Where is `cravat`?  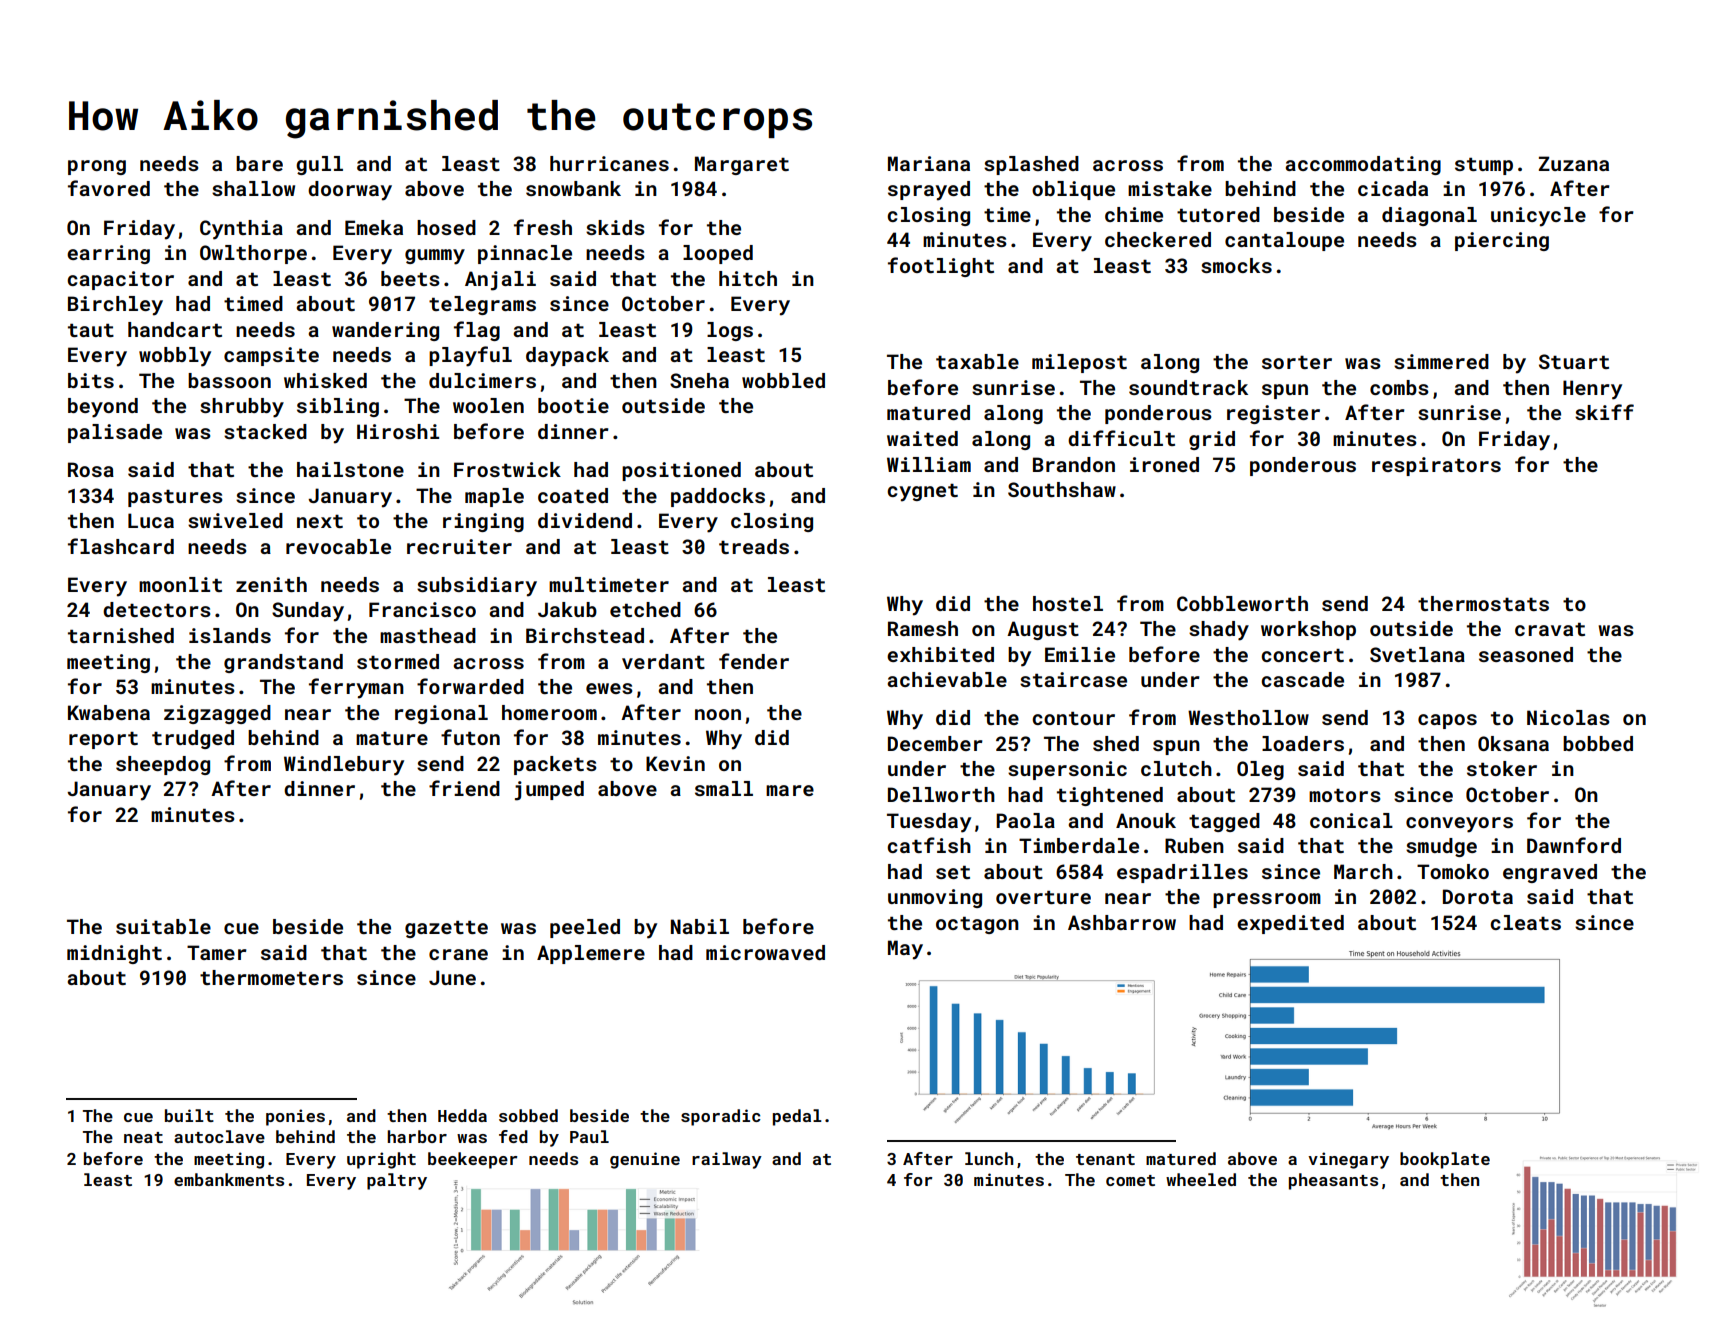 cravat is located at coordinates (1550, 629).
